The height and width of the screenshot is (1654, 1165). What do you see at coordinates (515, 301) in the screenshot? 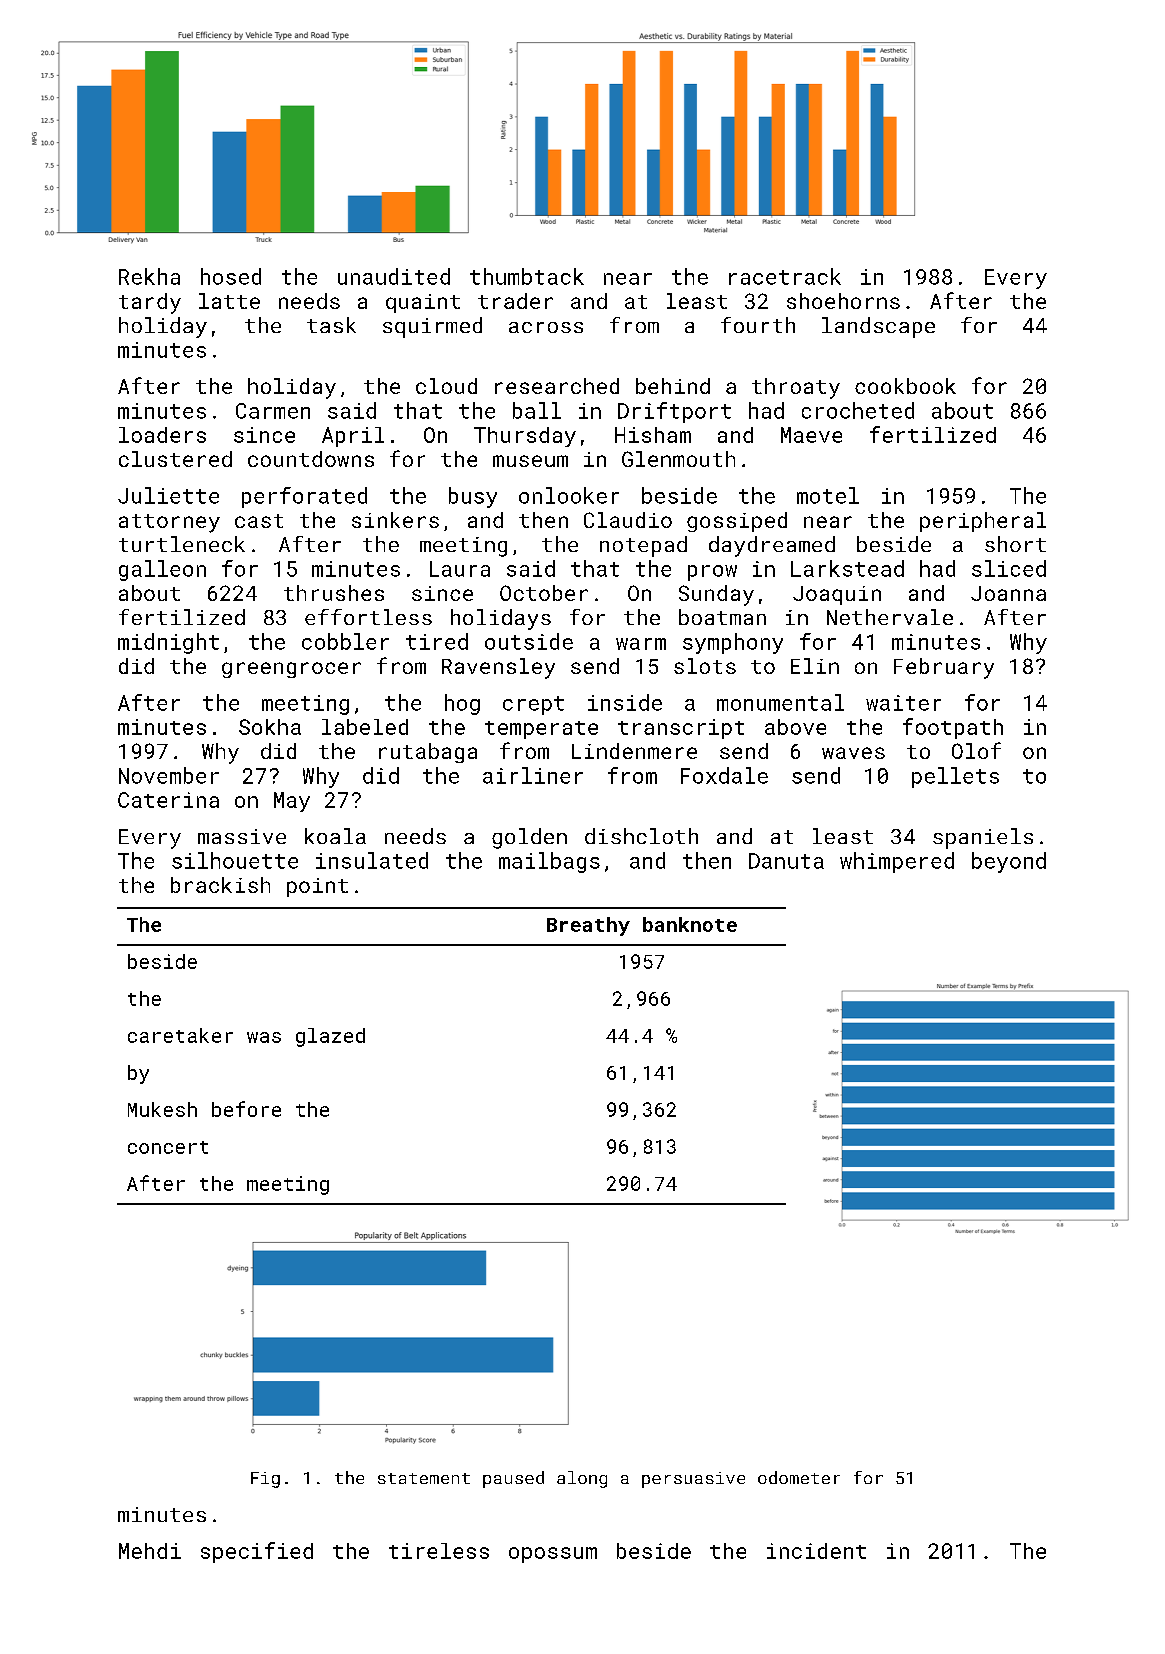
I see `trader` at bounding box center [515, 301].
